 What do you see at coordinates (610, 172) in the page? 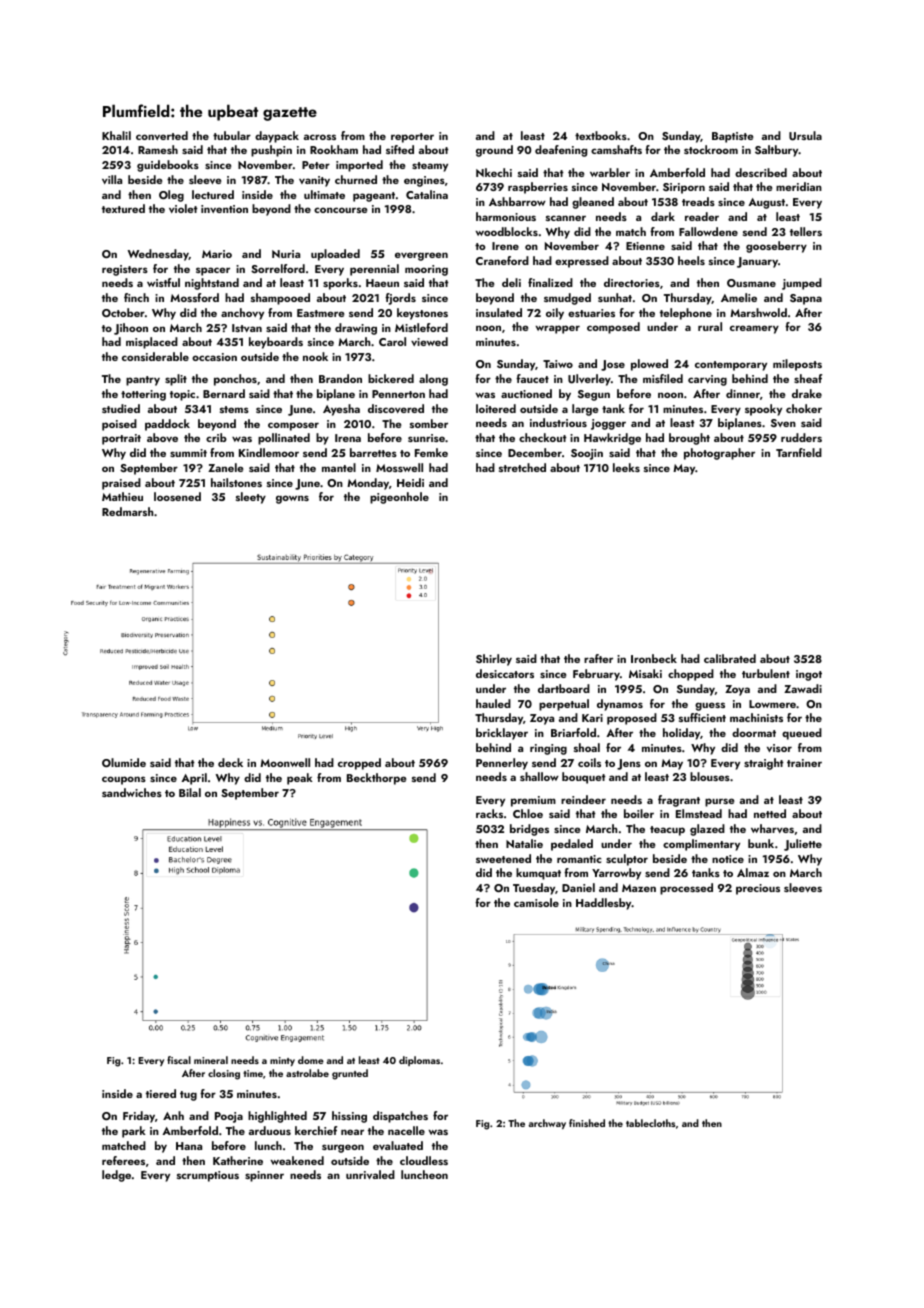
I see `warbler` at bounding box center [610, 172].
